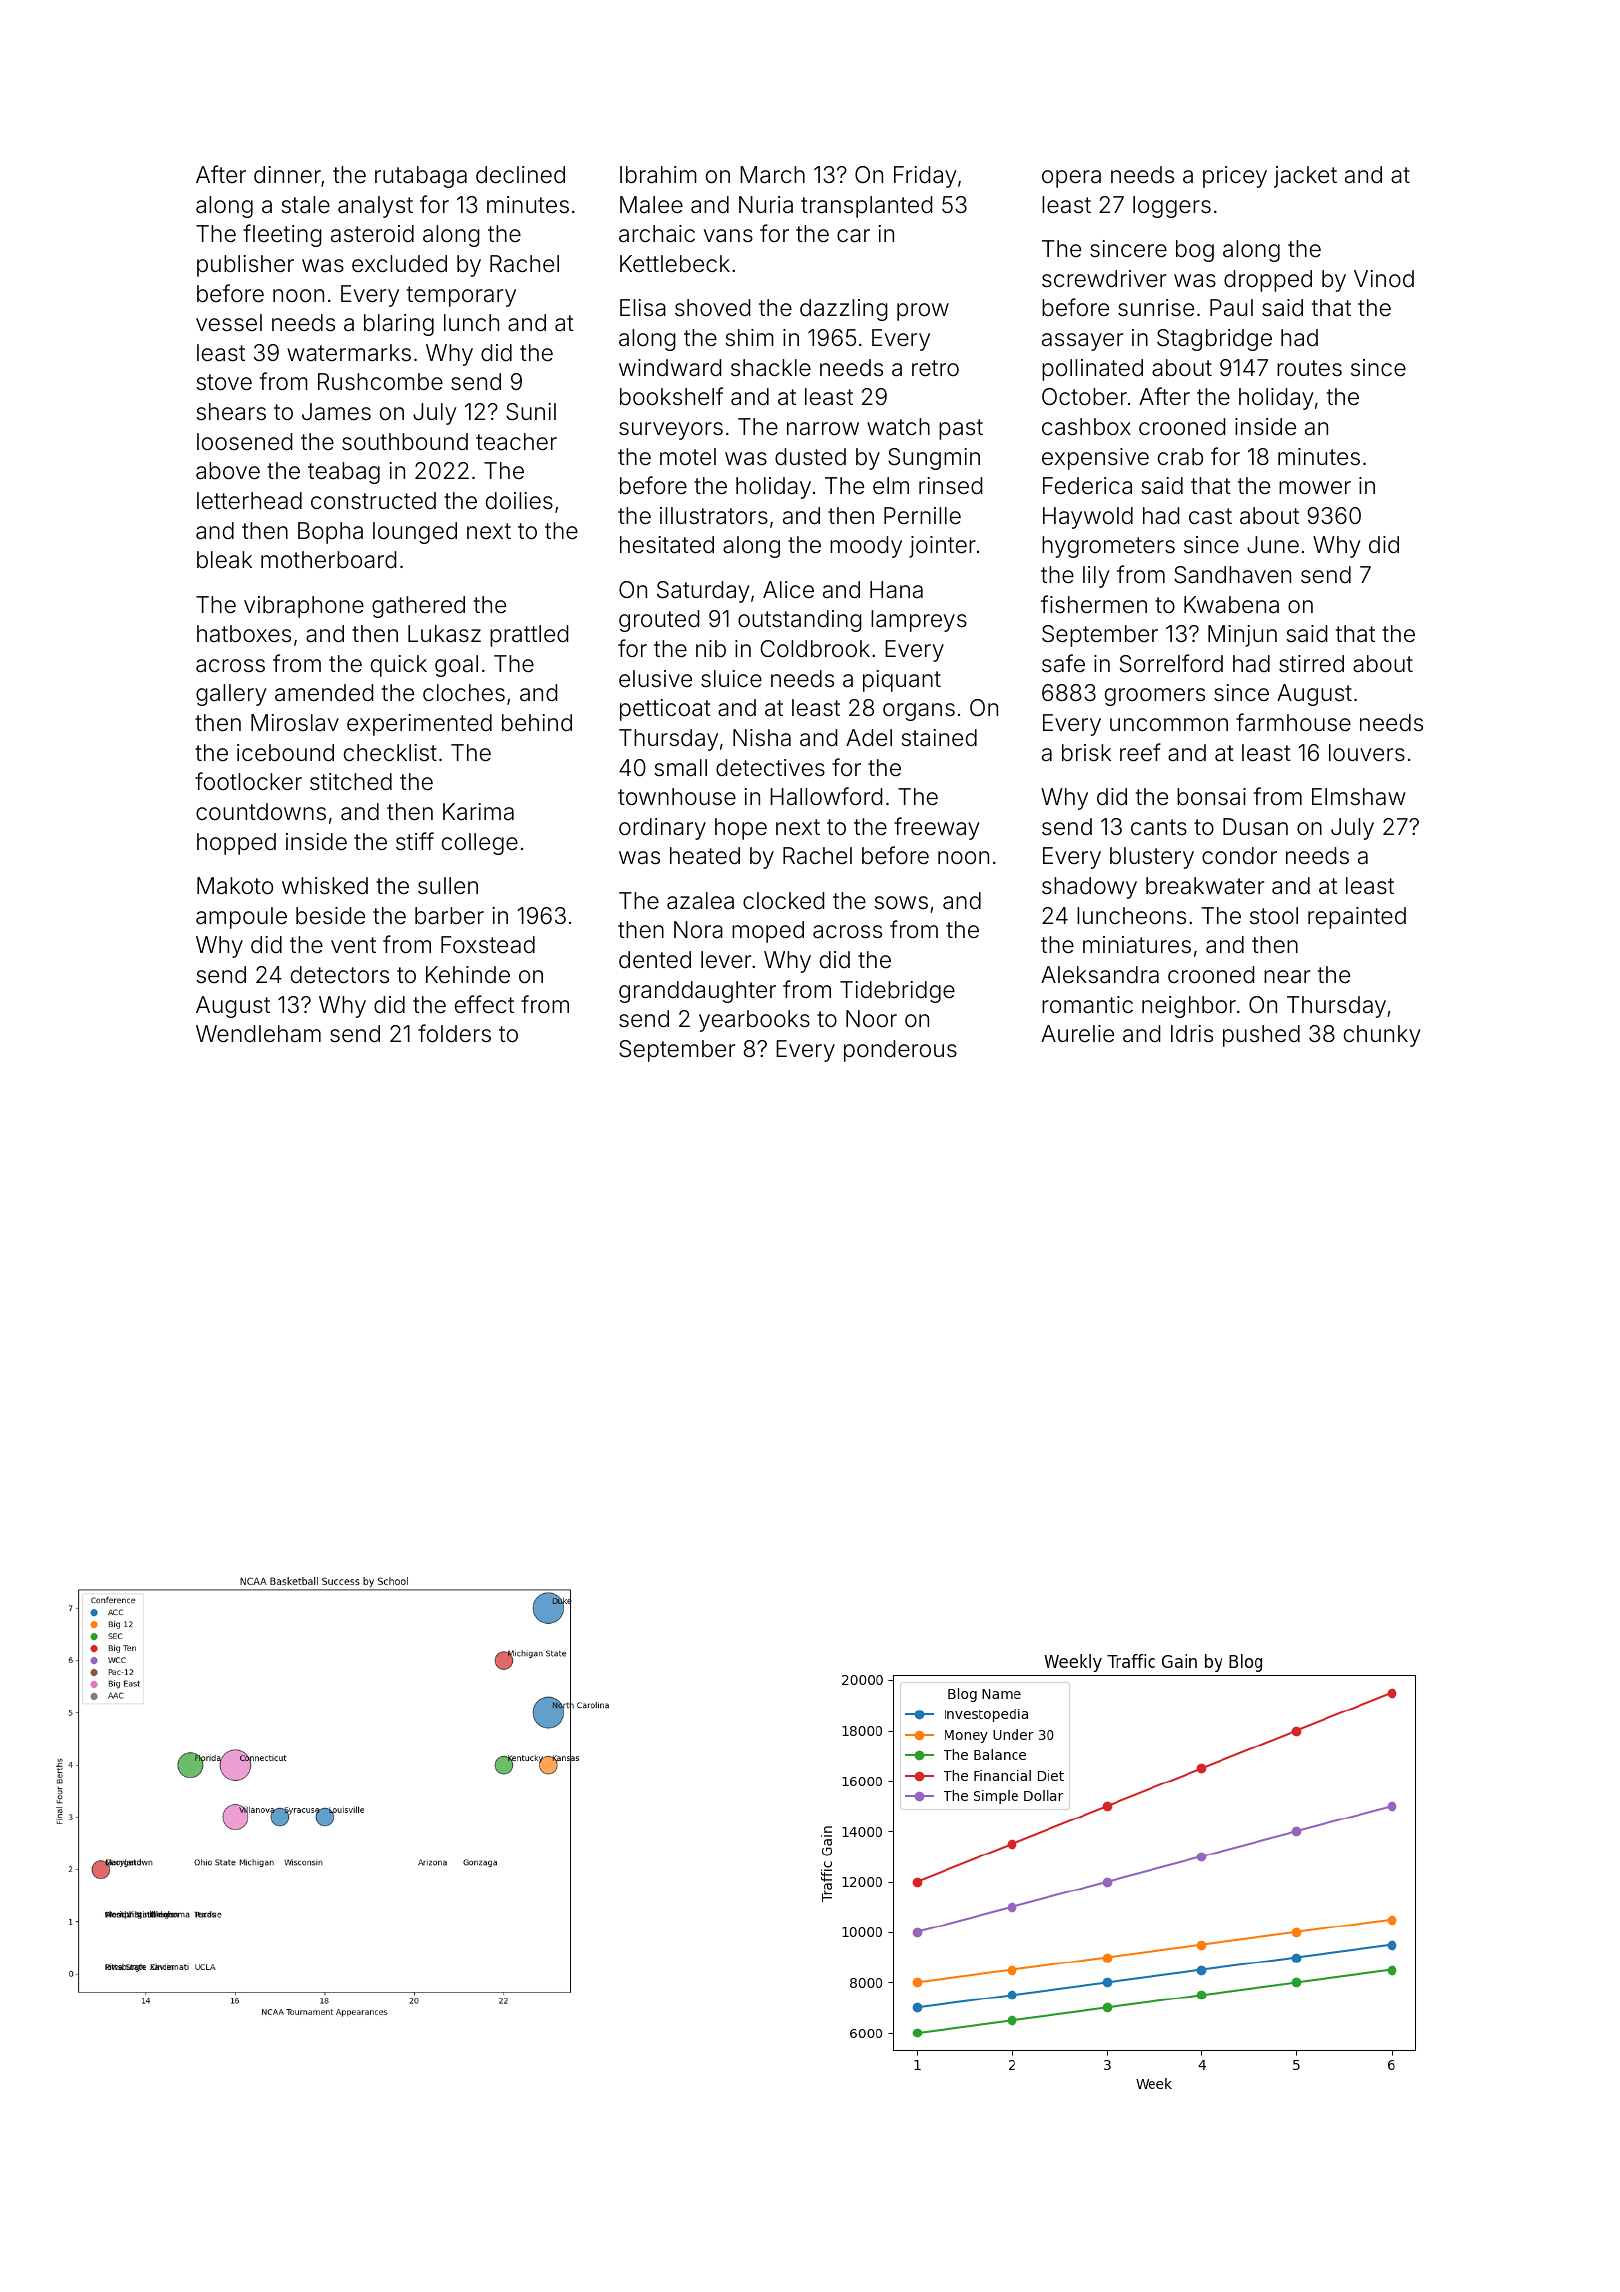 The image size is (1620, 2292). I want to click on prattled, so click(529, 636).
